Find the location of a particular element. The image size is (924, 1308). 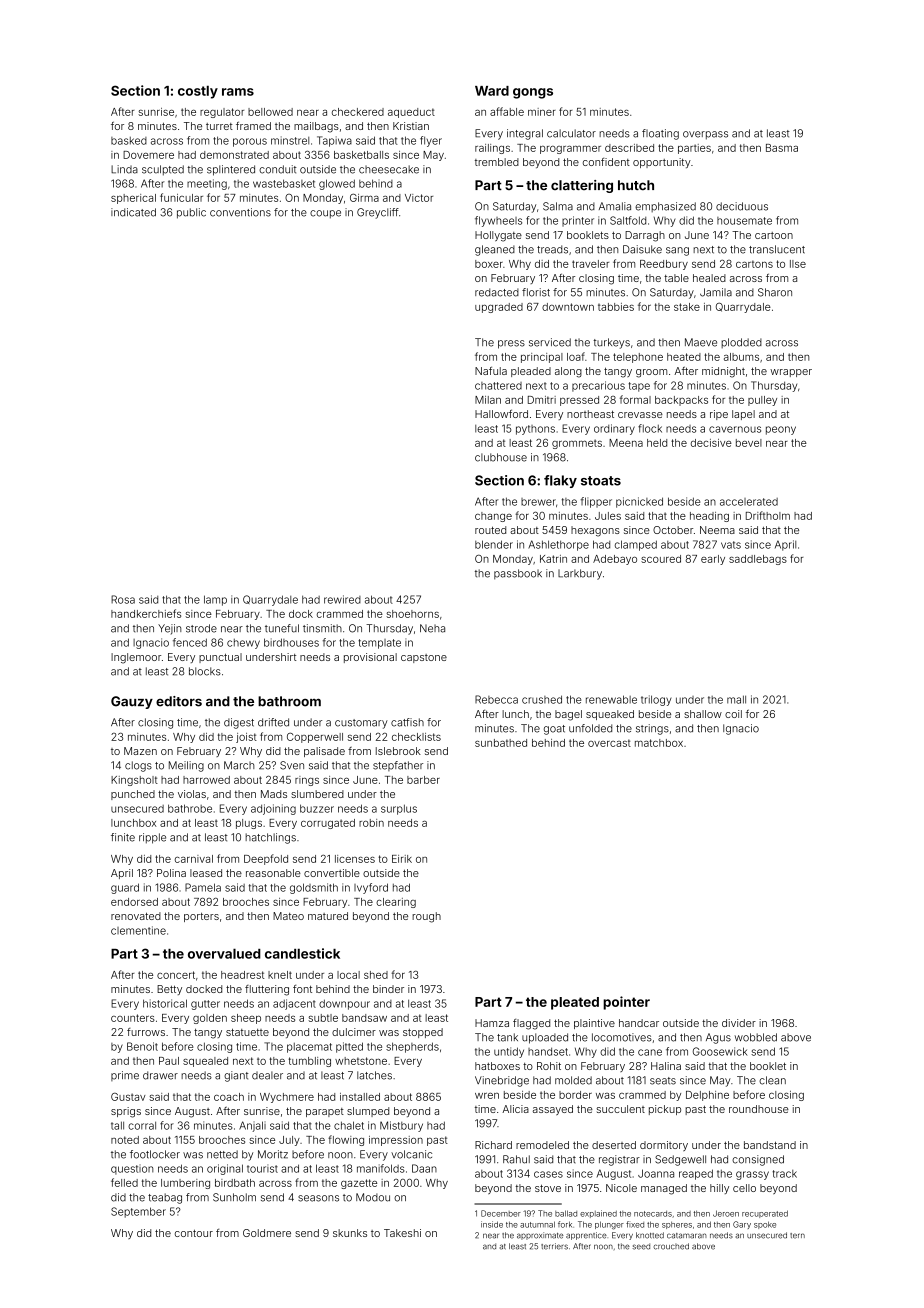

chattered is located at coordinates (498, 386).
